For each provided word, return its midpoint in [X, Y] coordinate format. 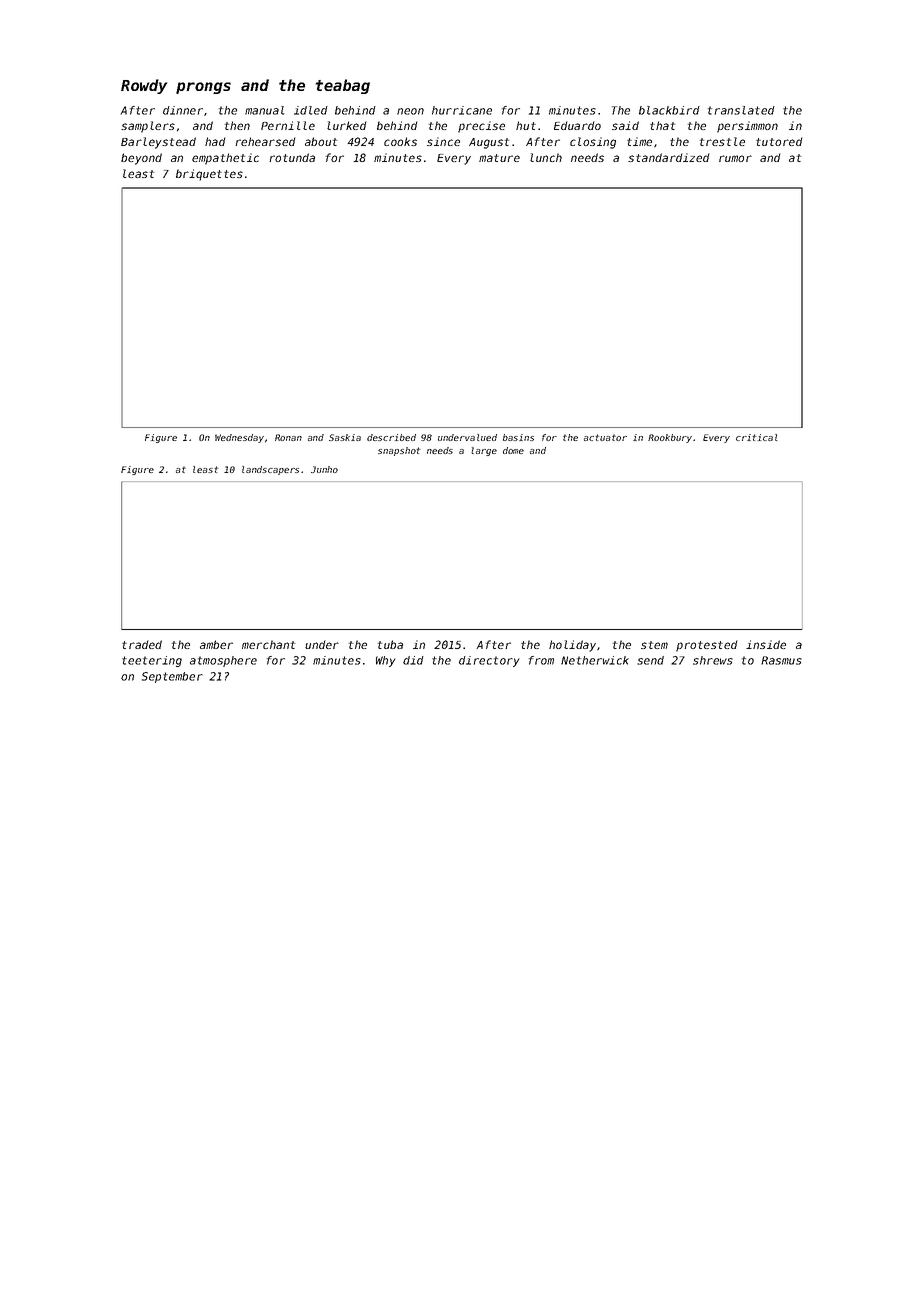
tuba [390, 644]
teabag [343, 86]
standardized [669, 157]
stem [654, 645]
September [172, 677]
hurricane [462, 110]
